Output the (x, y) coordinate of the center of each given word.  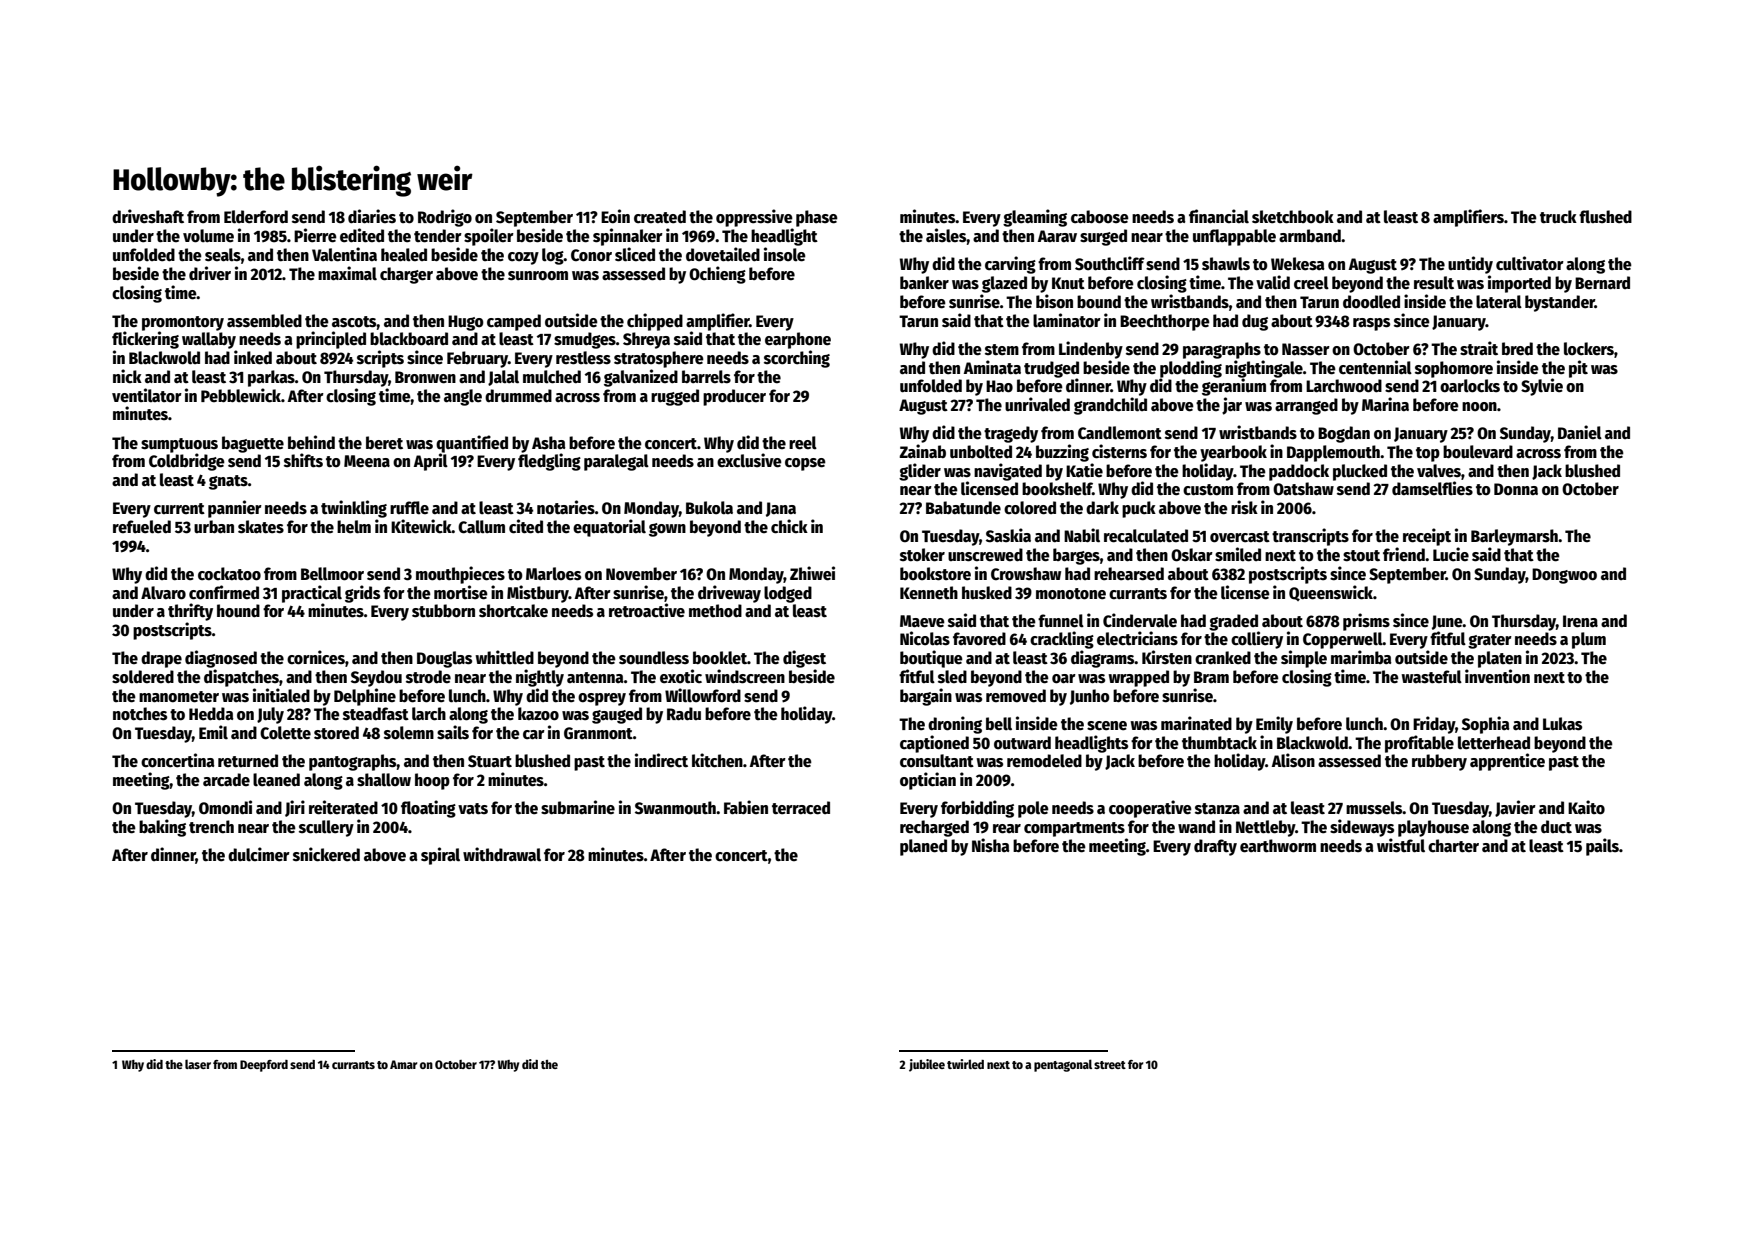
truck (1558, 217)
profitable (1419, 744)
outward (1022, 743)
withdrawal (502, 854)
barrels (706, 377)
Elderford (256, 217)
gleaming (1035, 218)
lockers (1589, 349)
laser (198, 1064)
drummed (518, 396)
